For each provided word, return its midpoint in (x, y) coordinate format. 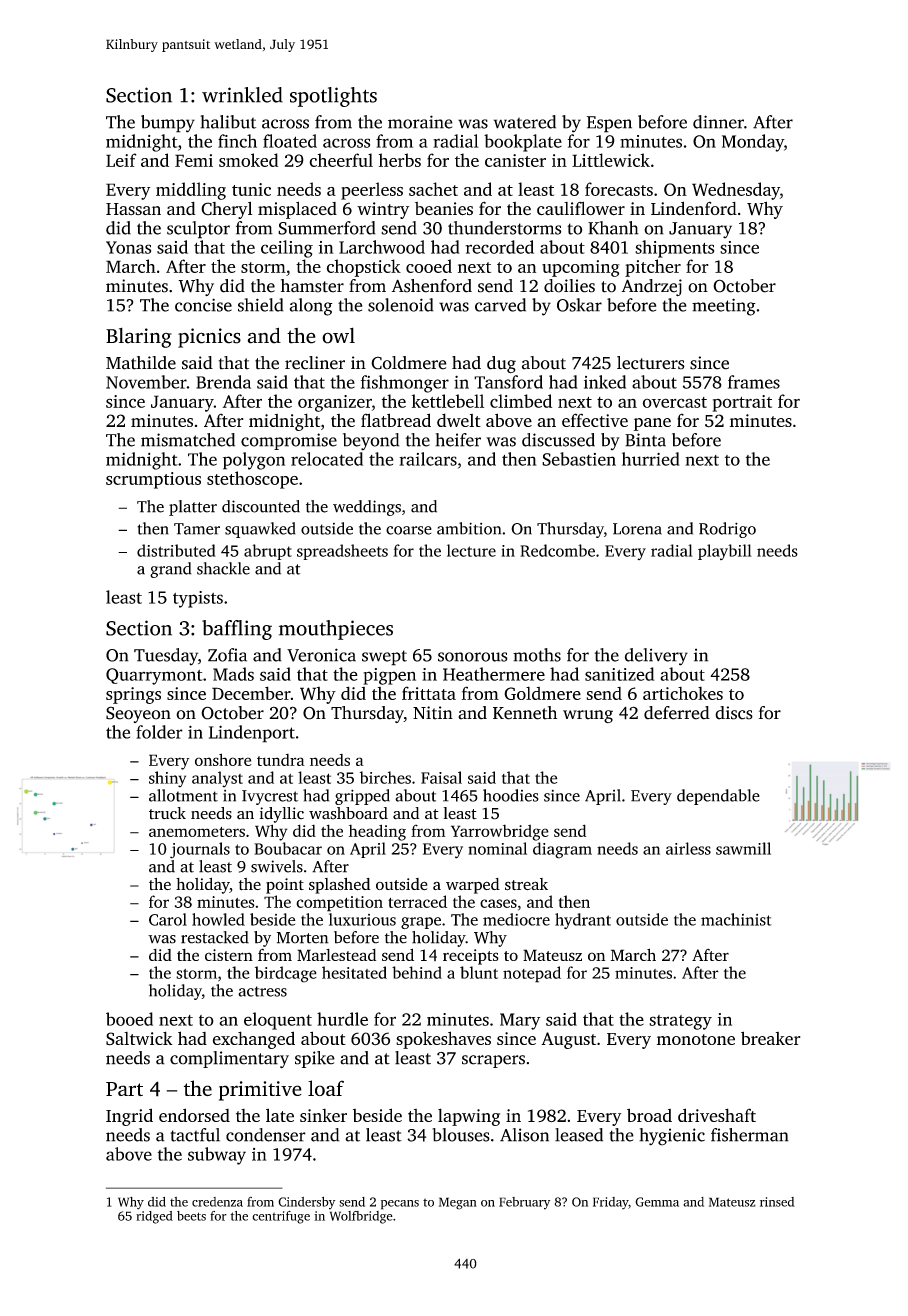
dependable (718, 797)
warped (473, 886)
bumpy (168, 124)
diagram (562, 850)
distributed (176, 550)
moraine (420, 122)
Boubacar (288, 848)
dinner (718, 122)
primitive (260, 1091)
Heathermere (494, 674)
